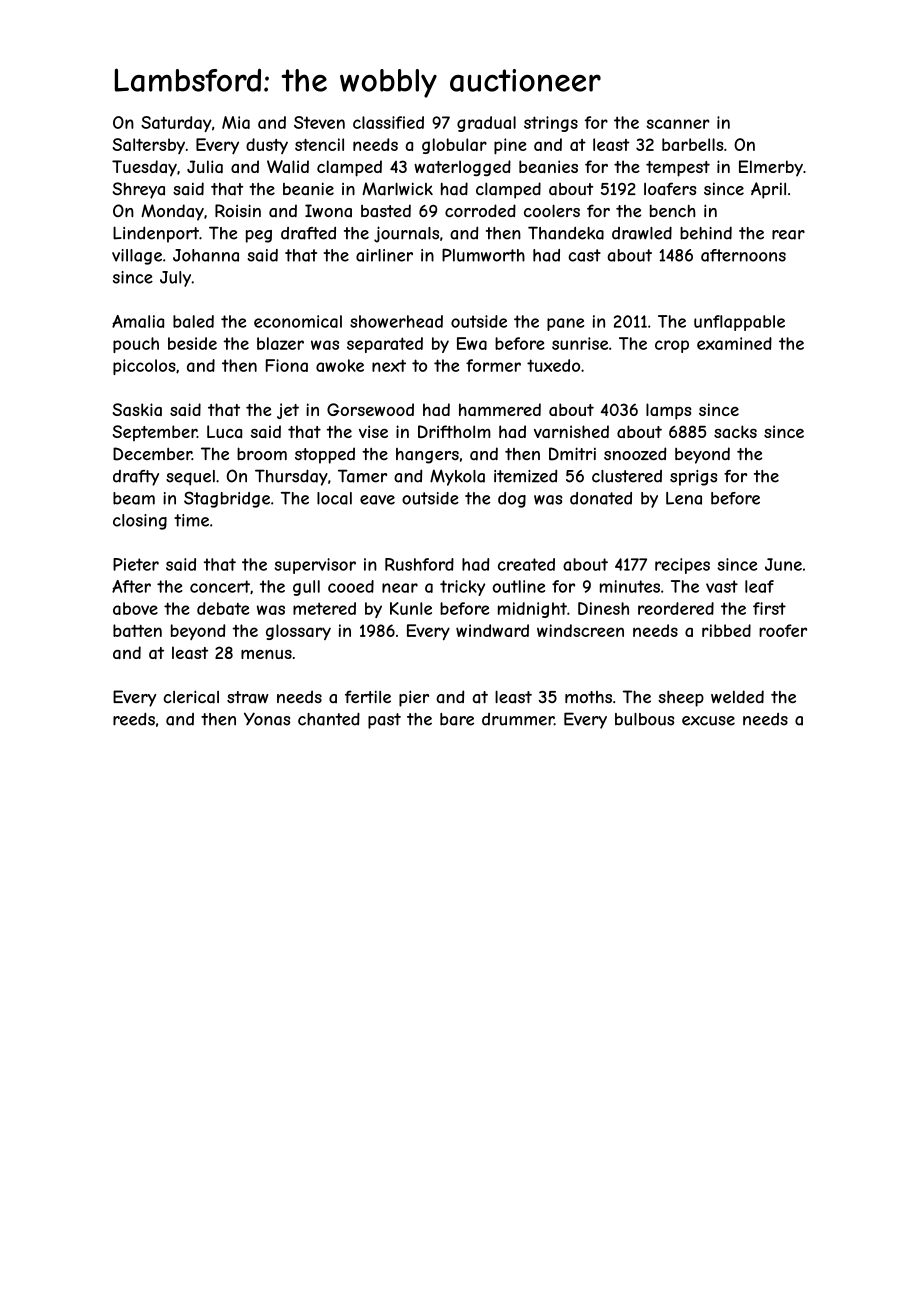  What do you see at coordinates (553, 365) in the screenshot?
I see `tuxedo` at bounding box center [553, 365].
